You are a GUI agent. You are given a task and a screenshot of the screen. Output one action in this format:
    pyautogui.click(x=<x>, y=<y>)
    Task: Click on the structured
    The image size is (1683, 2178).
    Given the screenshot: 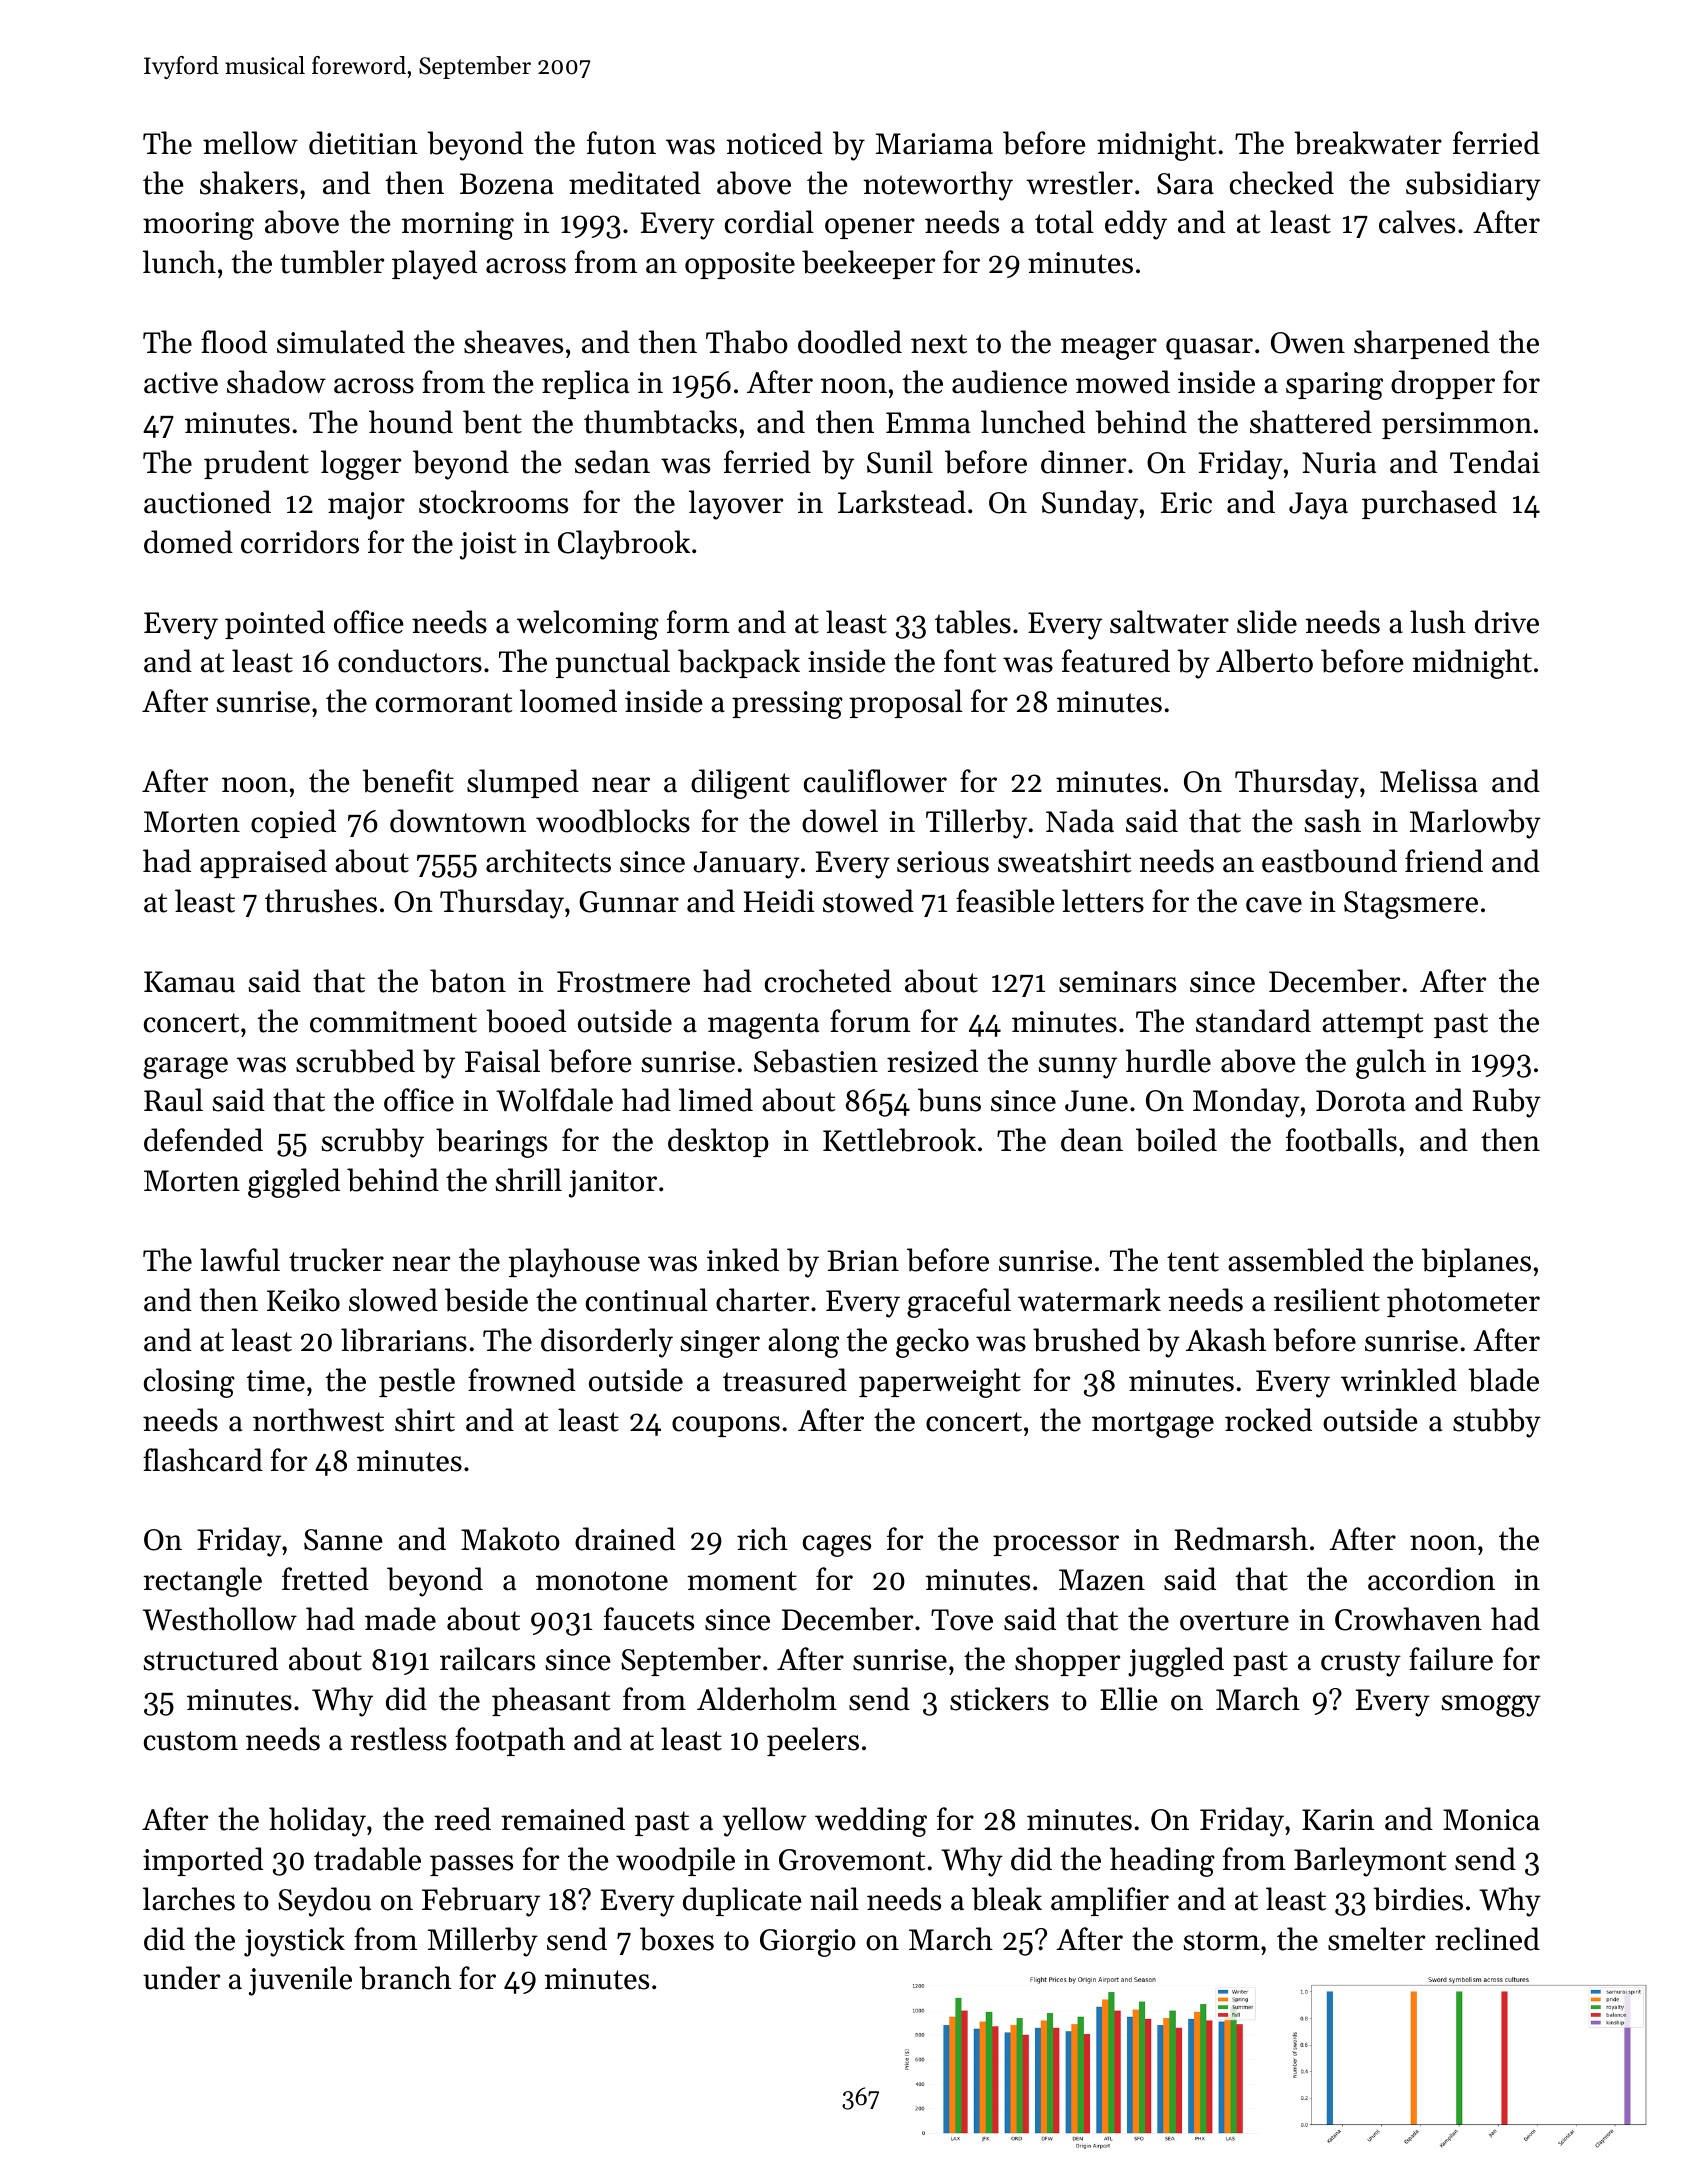 What is the action you would take?
    pyautogui.click(x=211, y=1659)
